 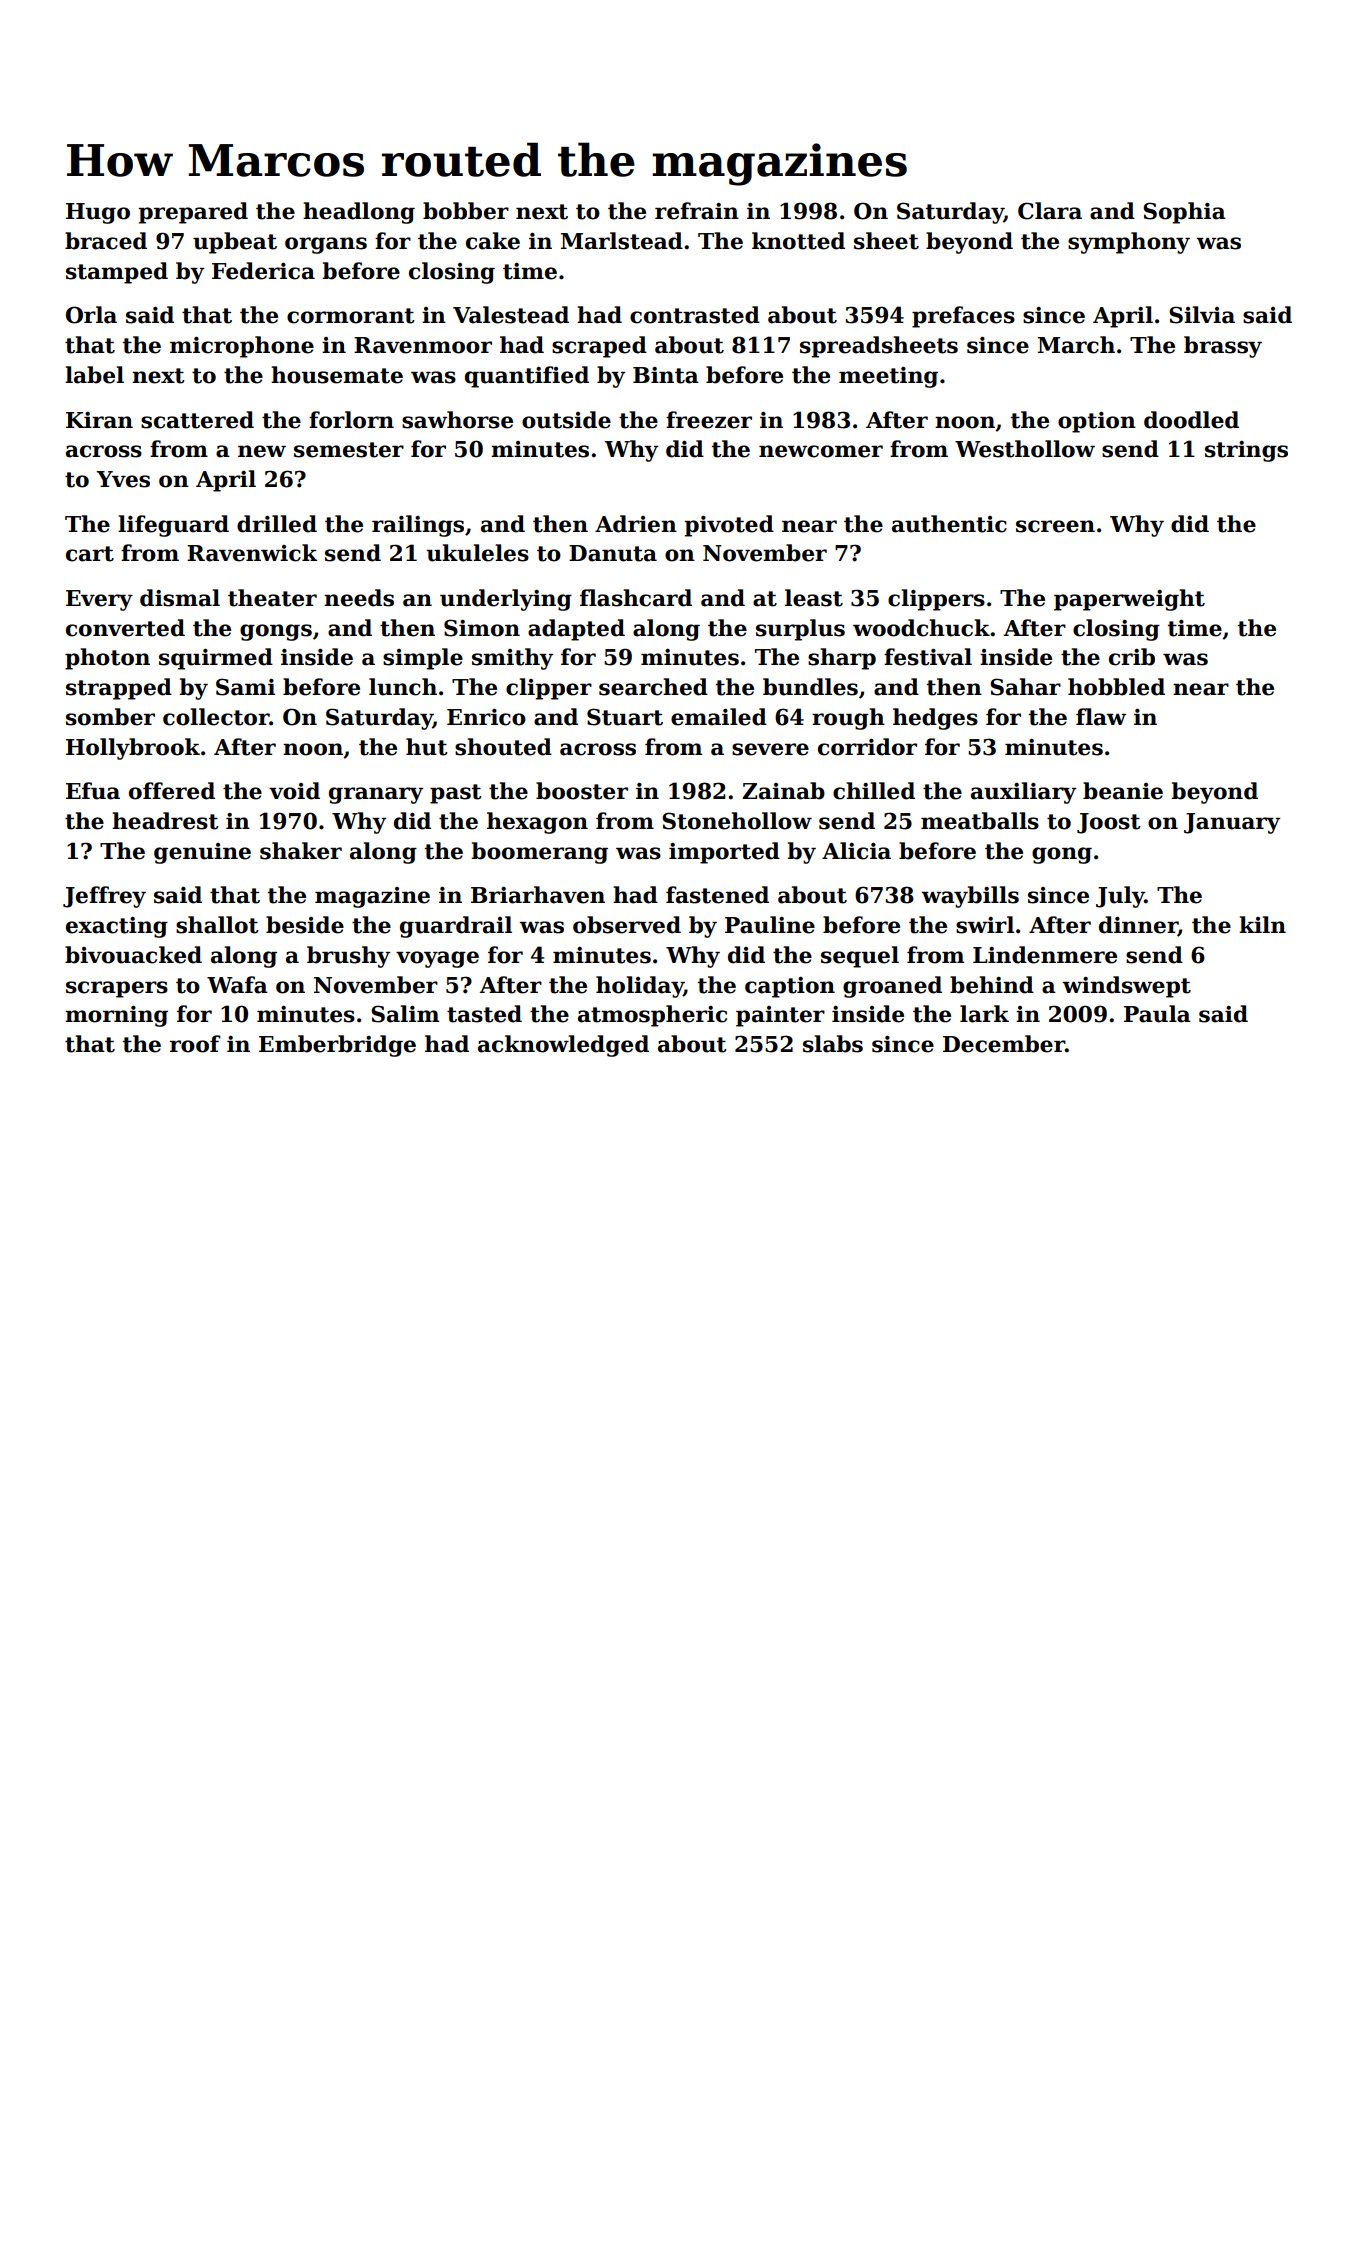 What do you see at coordinates (405, 1014) in the screenshot?
I see `Salim` at bounding box center [405, 1014].
